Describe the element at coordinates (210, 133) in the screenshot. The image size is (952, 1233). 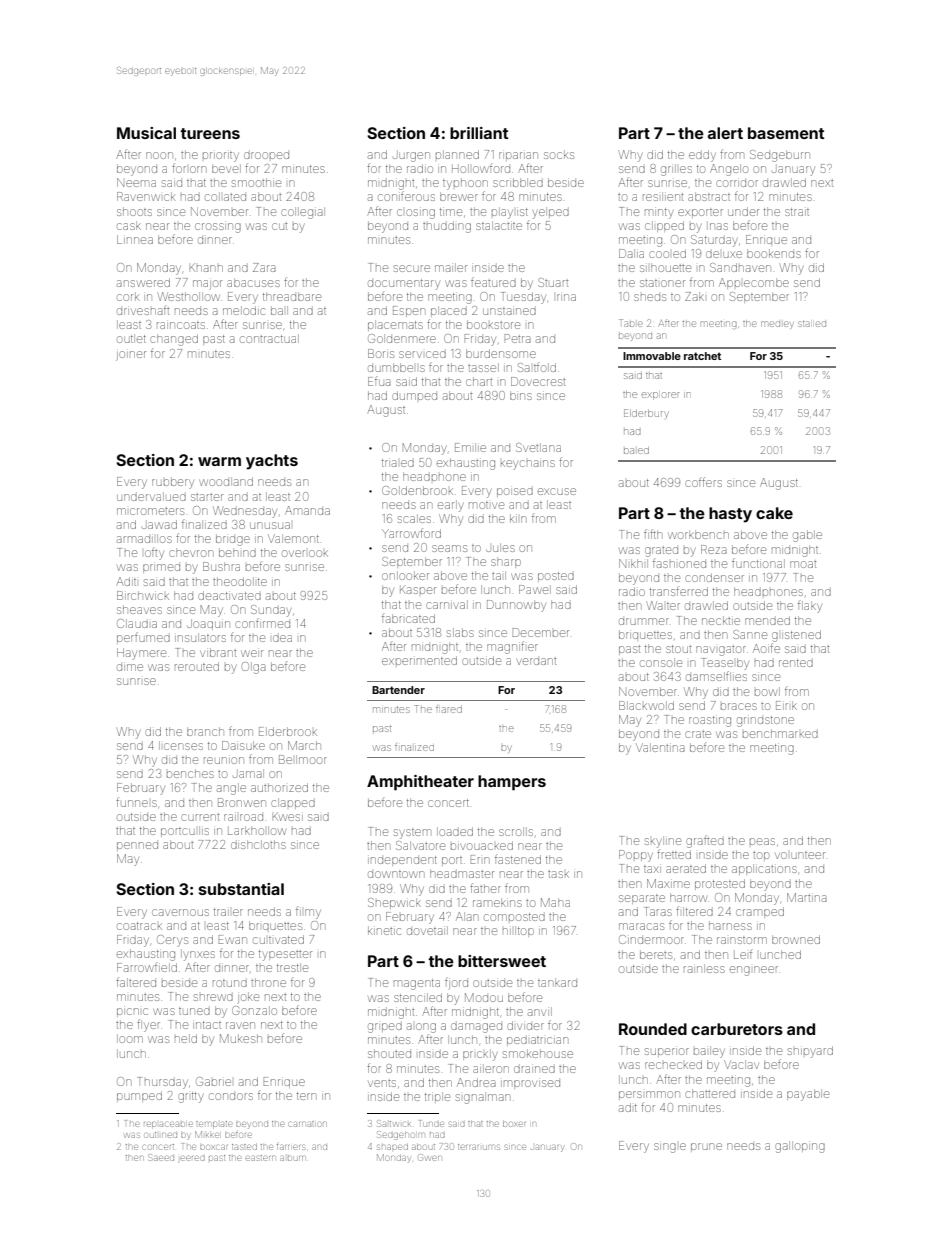
I see `tureens` at that location.
